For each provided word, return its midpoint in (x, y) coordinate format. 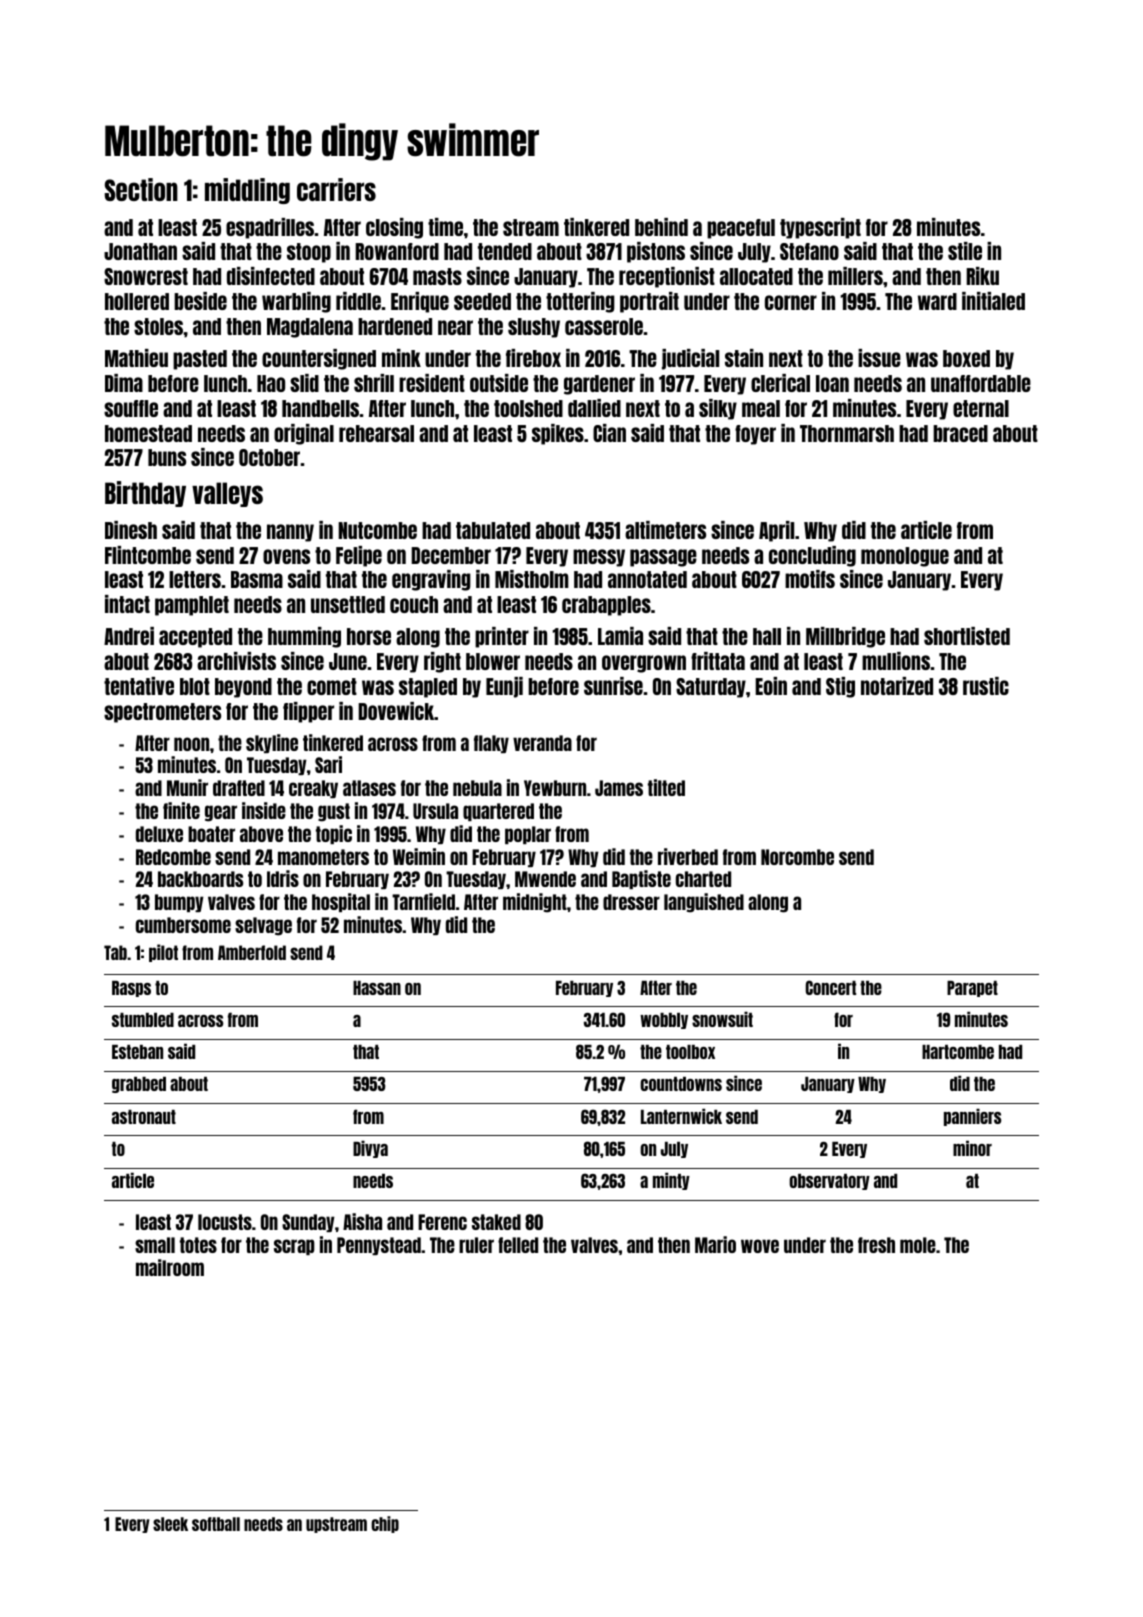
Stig (840, 687)
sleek (170, 1524)
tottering (580, 302)
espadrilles (270, 228)
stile (965, 251)
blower (493, 661)
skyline (272, 743)
